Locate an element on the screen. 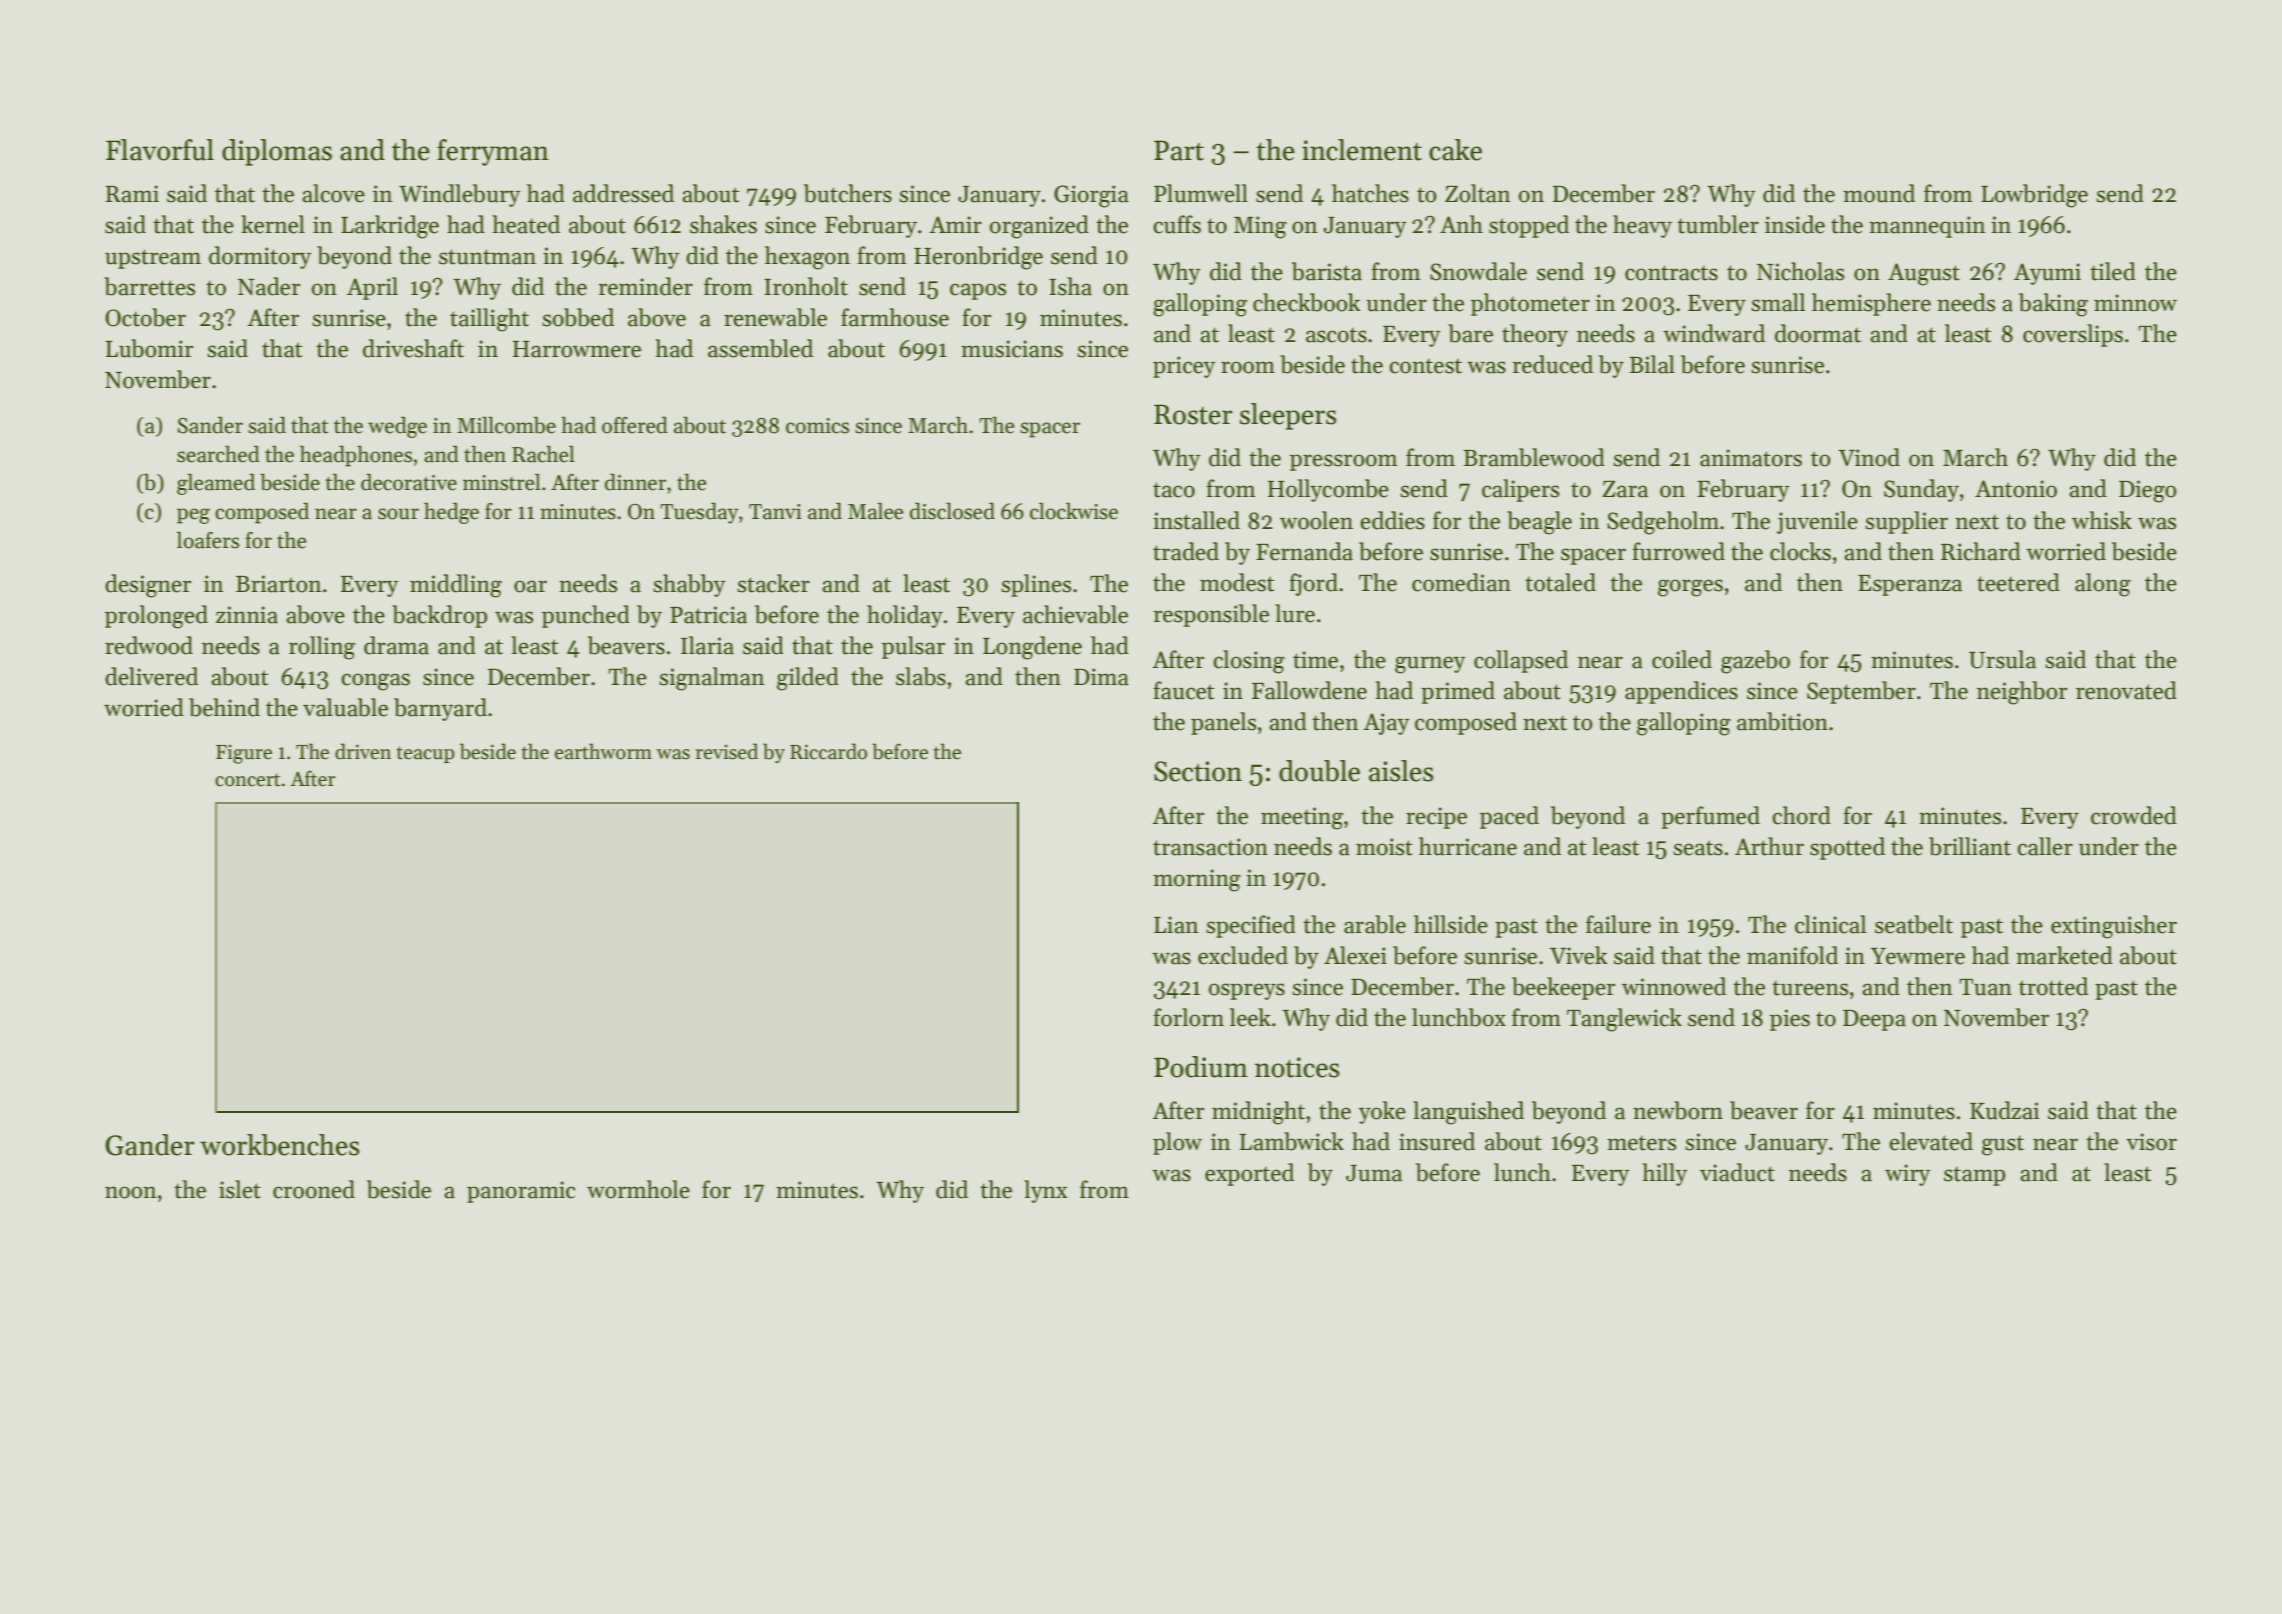 The height and width of the screenshot is (1614, 2282). ferryman is located at coordinates (493, 152).
